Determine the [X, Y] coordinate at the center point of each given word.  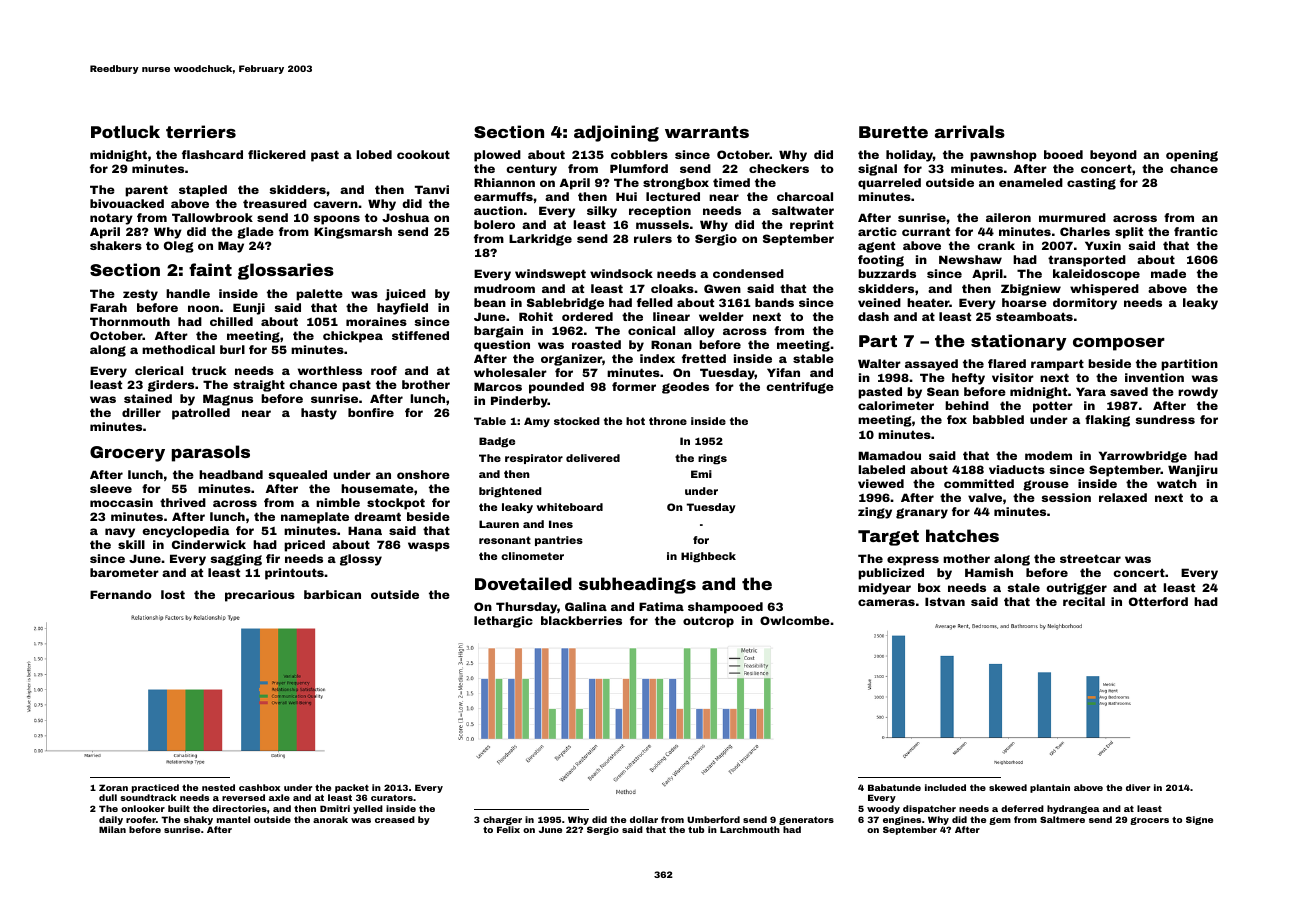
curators [392, 798]
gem [1000, 821]
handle [188, 293]
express [913, 561]
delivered [593, 458]
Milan [112, 829]
